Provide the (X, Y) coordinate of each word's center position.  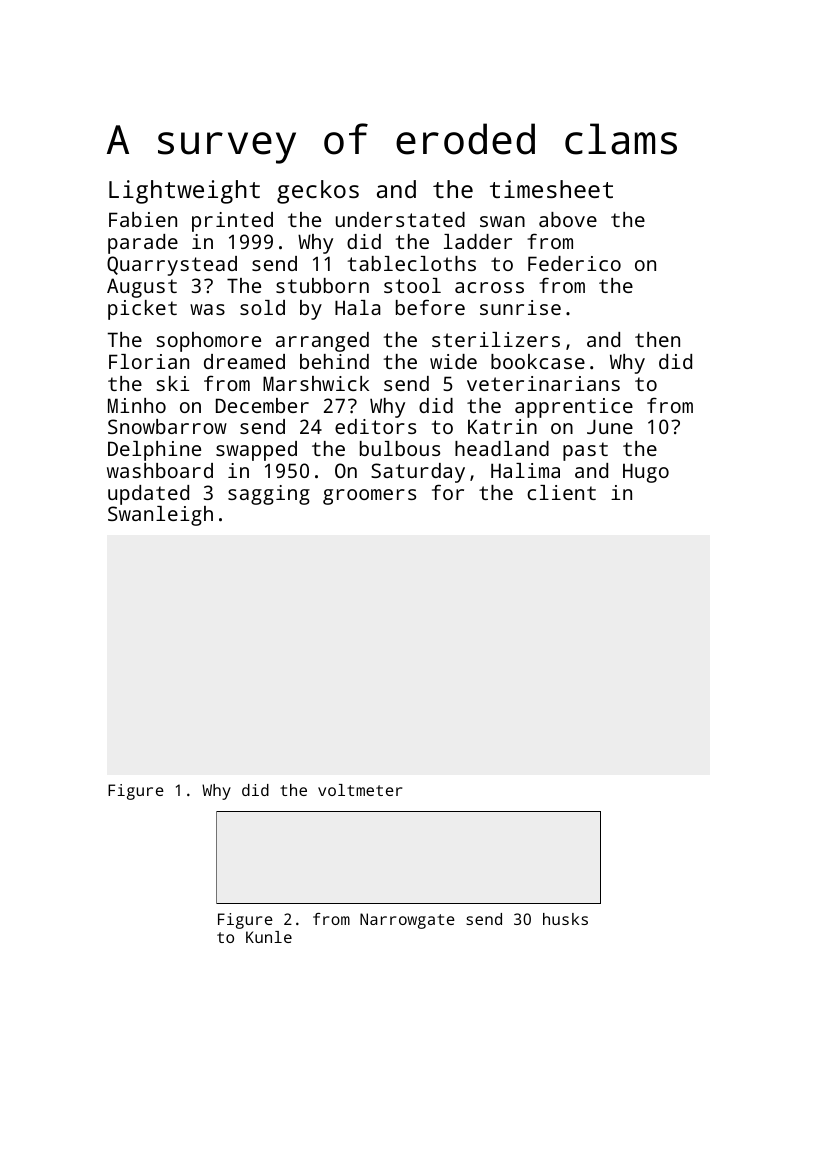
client (561, 492)
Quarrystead (172, 266)
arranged (322, 342)
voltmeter (360, 790)
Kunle (269, 937)
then (657, 339)
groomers (369, 497)
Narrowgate (407, 921)
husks (565, 919)
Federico (574, 263)
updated (148, 495)
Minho (137, 405)
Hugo (646, 473)
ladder (478, 241)
